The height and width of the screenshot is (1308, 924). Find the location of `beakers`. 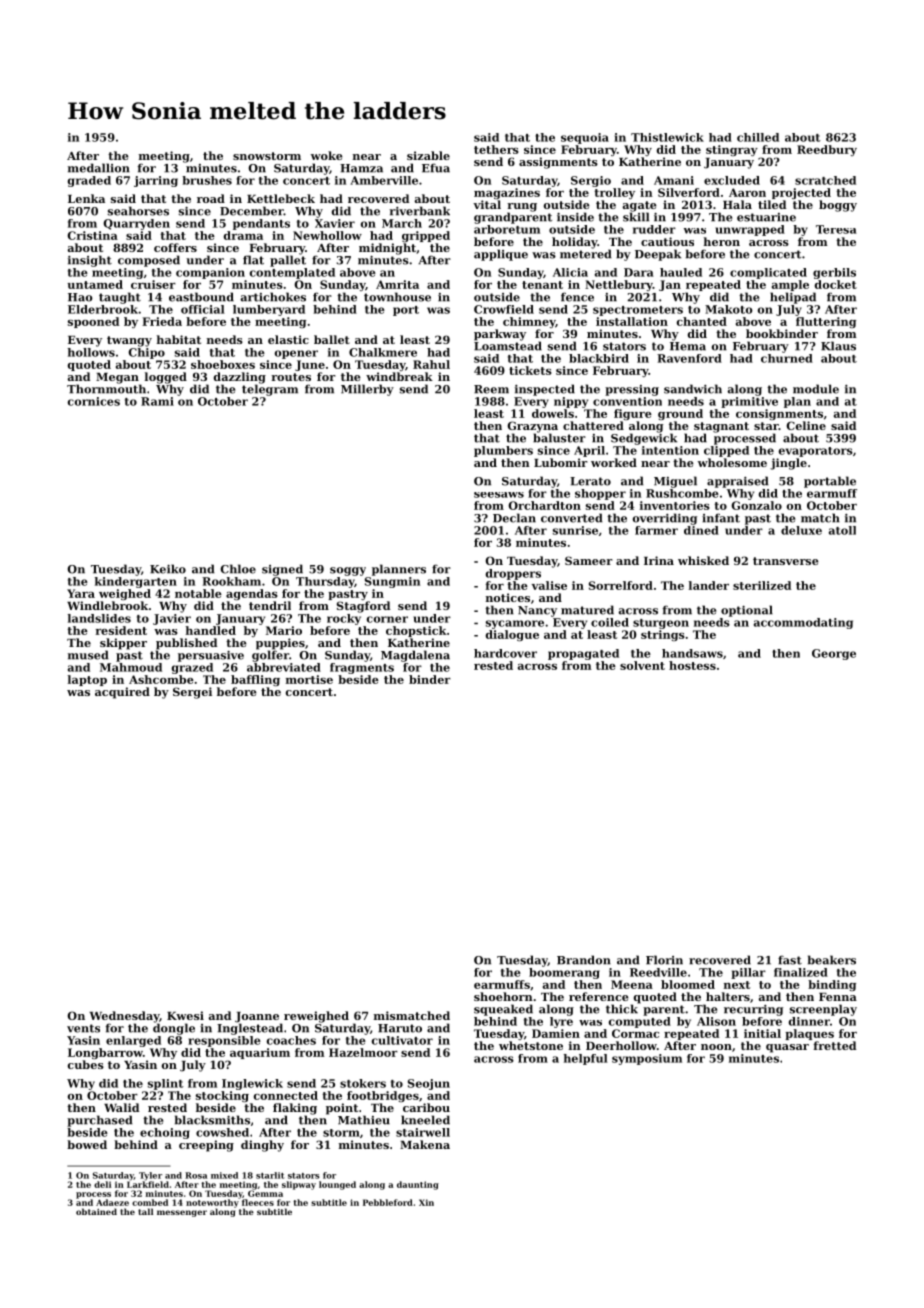

beakers is located at coordinates (832, 960).
